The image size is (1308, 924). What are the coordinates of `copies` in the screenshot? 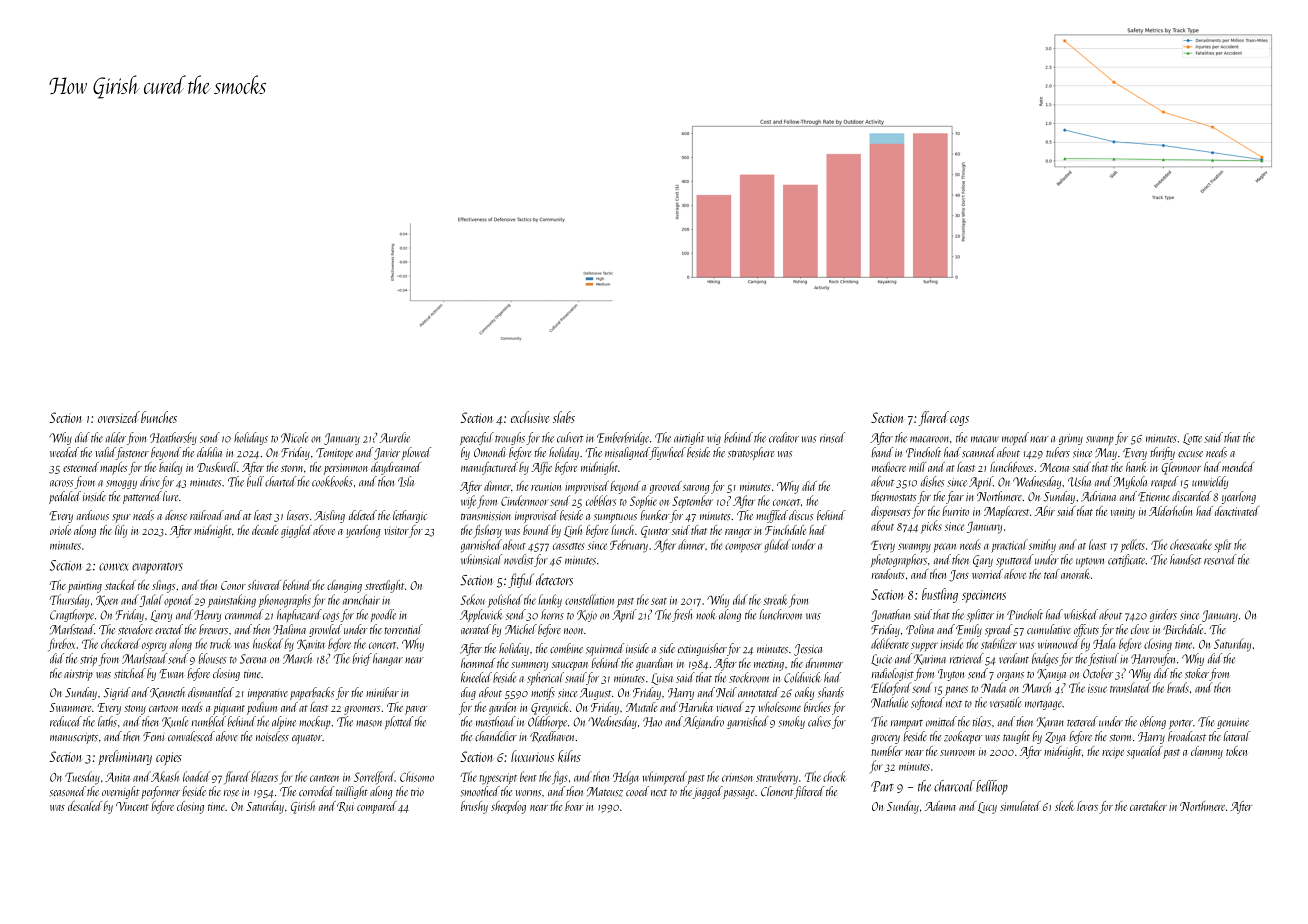 It's located at (169, 758).
